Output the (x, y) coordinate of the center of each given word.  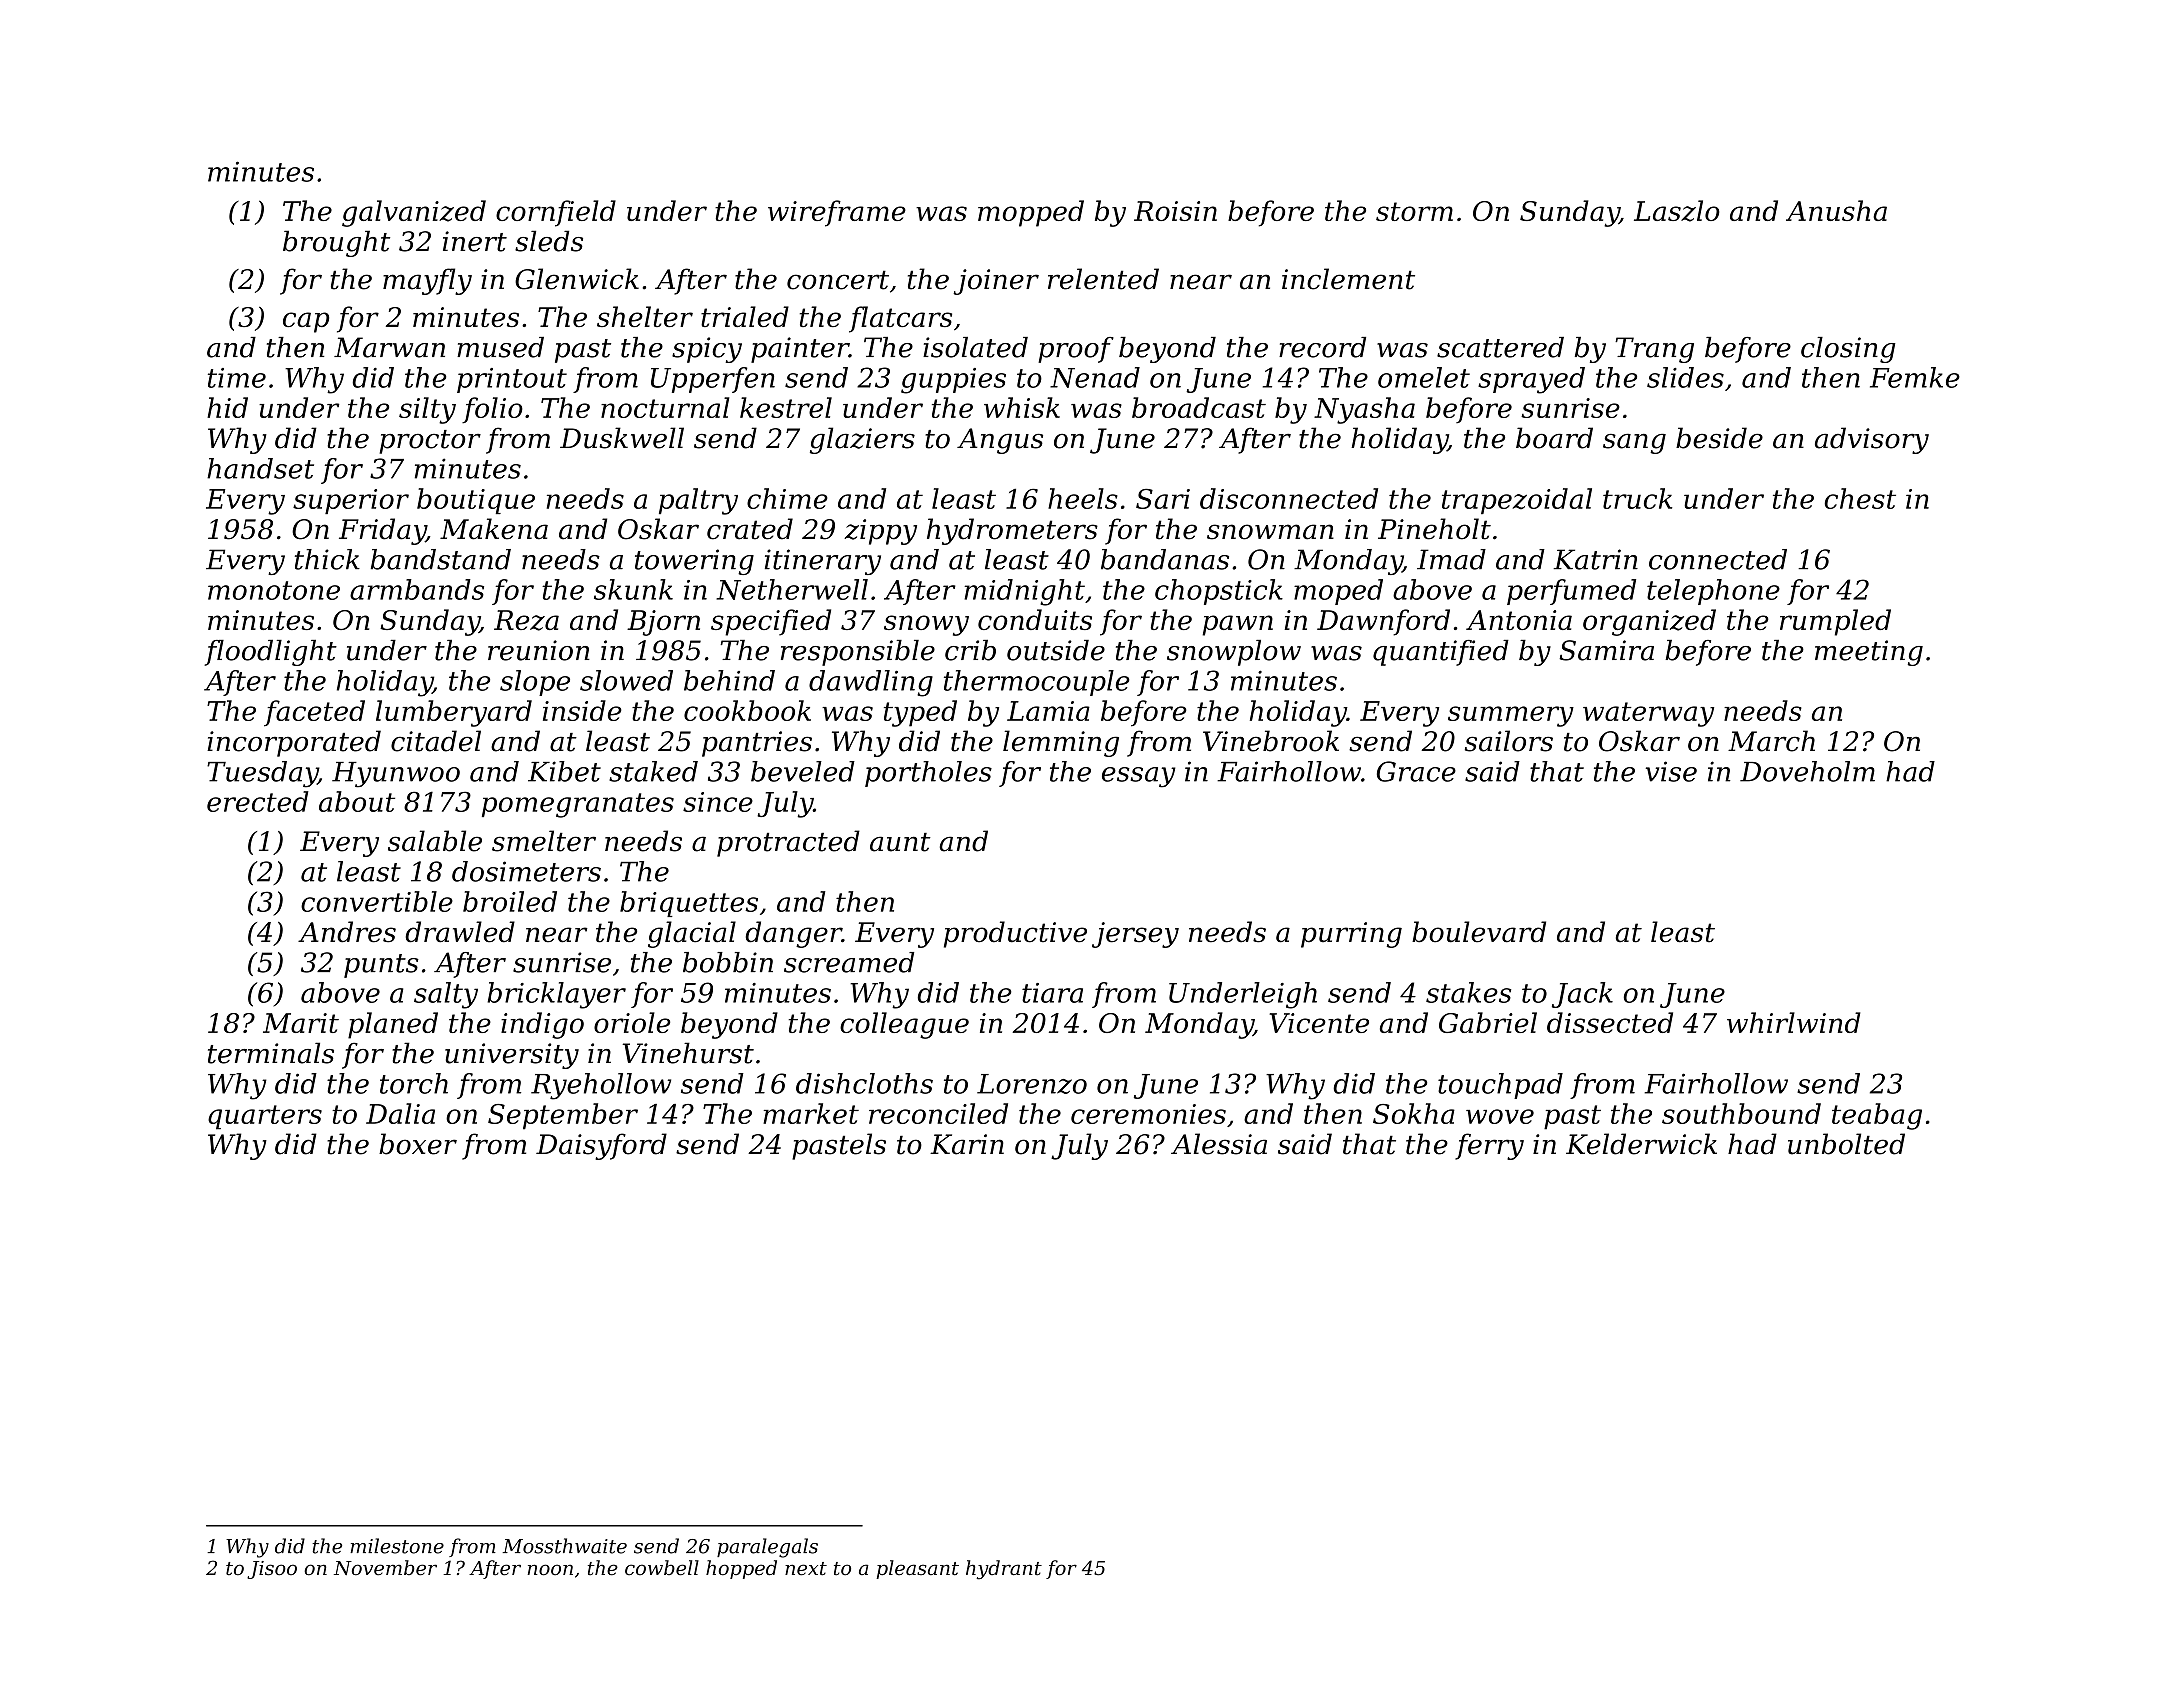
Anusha (1836, 210)
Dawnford (1383, 622)
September (563, 1116)
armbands (417, 589)
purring (1351, 935)
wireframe (837, 213)
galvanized (414, 213)
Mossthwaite (564, 1546)
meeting (1869, 653)
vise (1671, 771)
